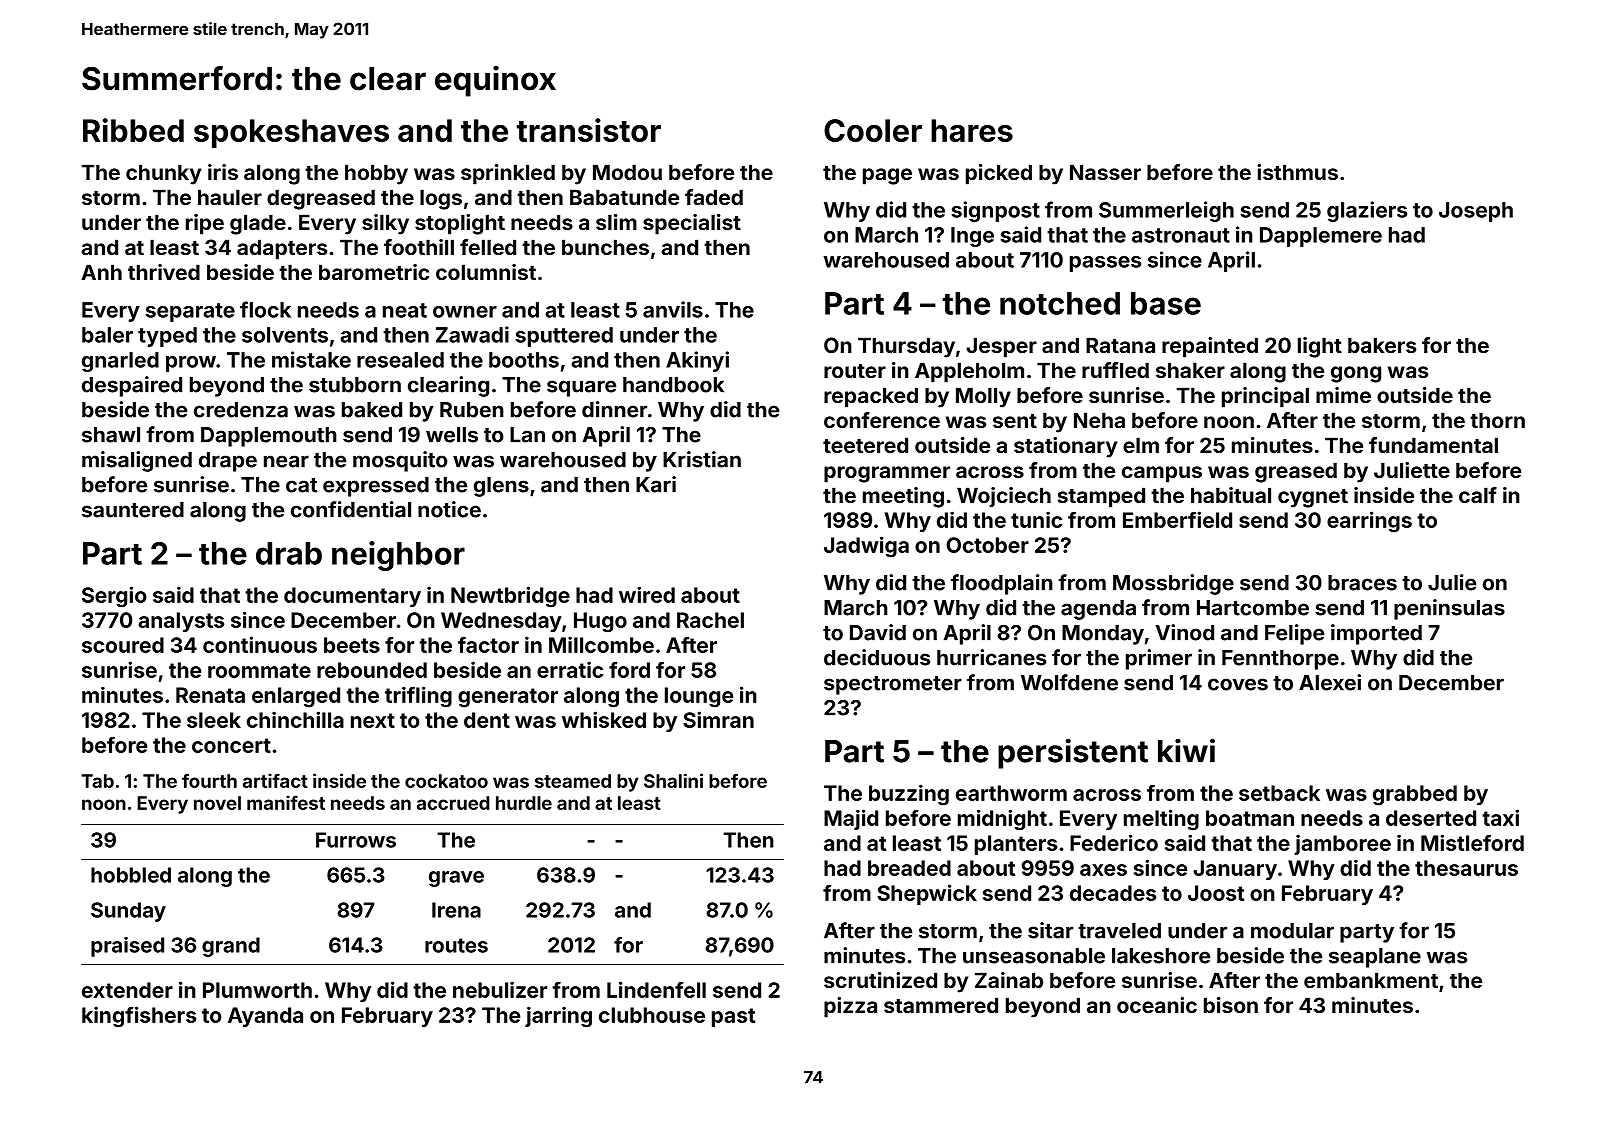 Image resolution: width=1607 pixels, height=1136 pixels. What do you see at coordinates (1216, 893) in the screenshot?
I see `Joost` at bounding box center [1216, 893].
